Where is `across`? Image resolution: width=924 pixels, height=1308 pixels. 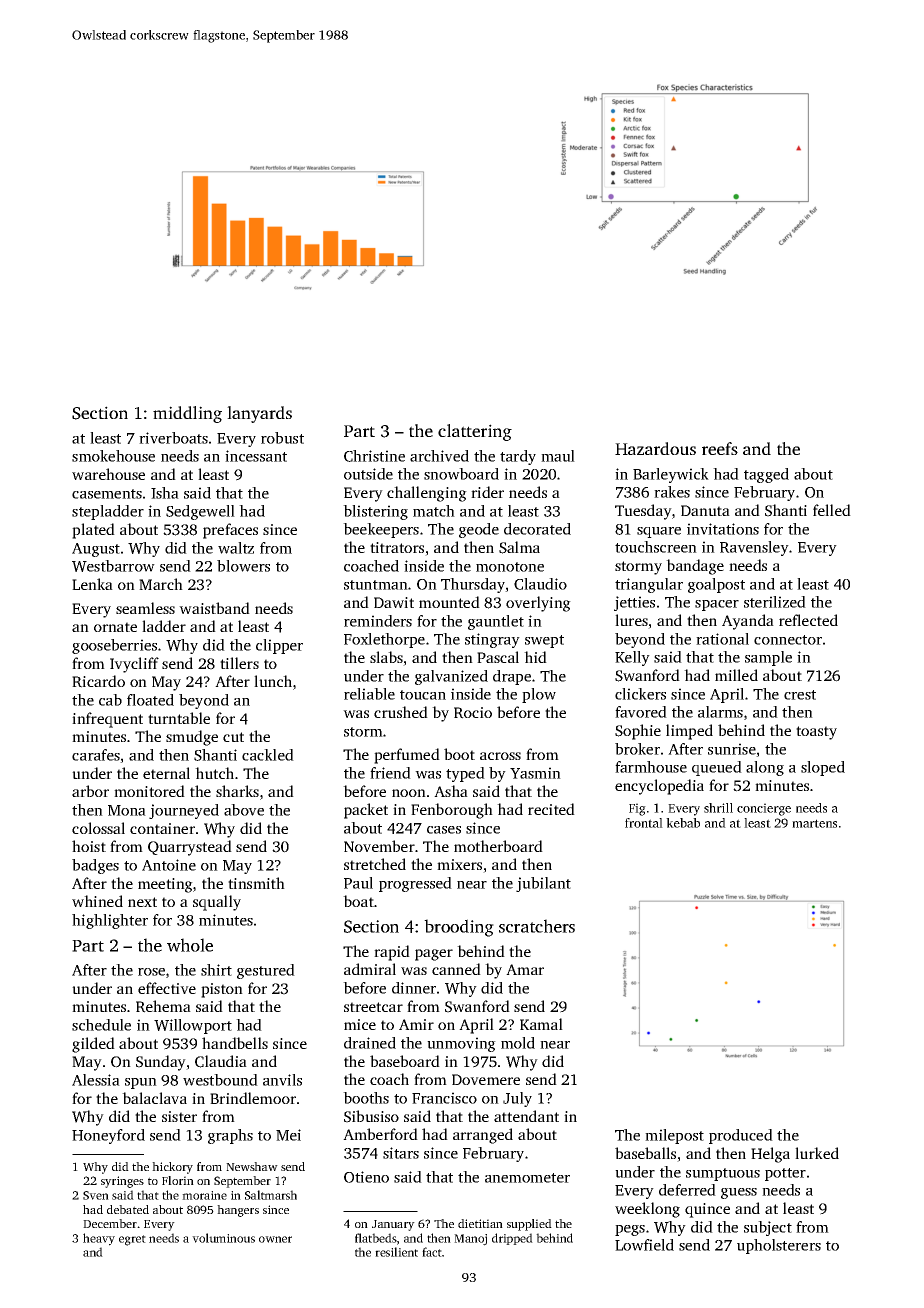 across is located at coordinates (500, 756).
